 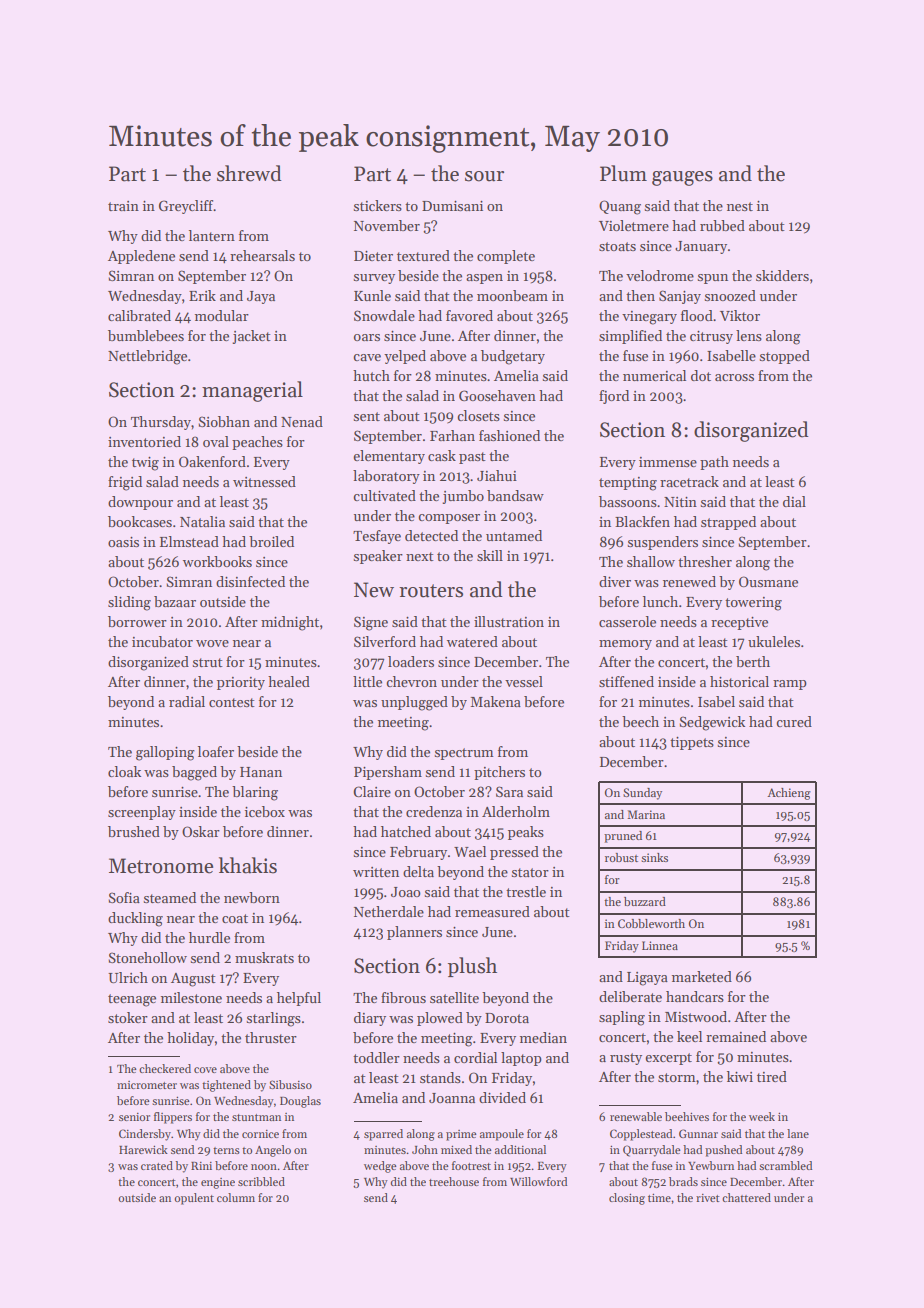 What do you see at coordinates (249, 173) in the screenshot?
I see `shrewd` at bounding box center [249, 173].
